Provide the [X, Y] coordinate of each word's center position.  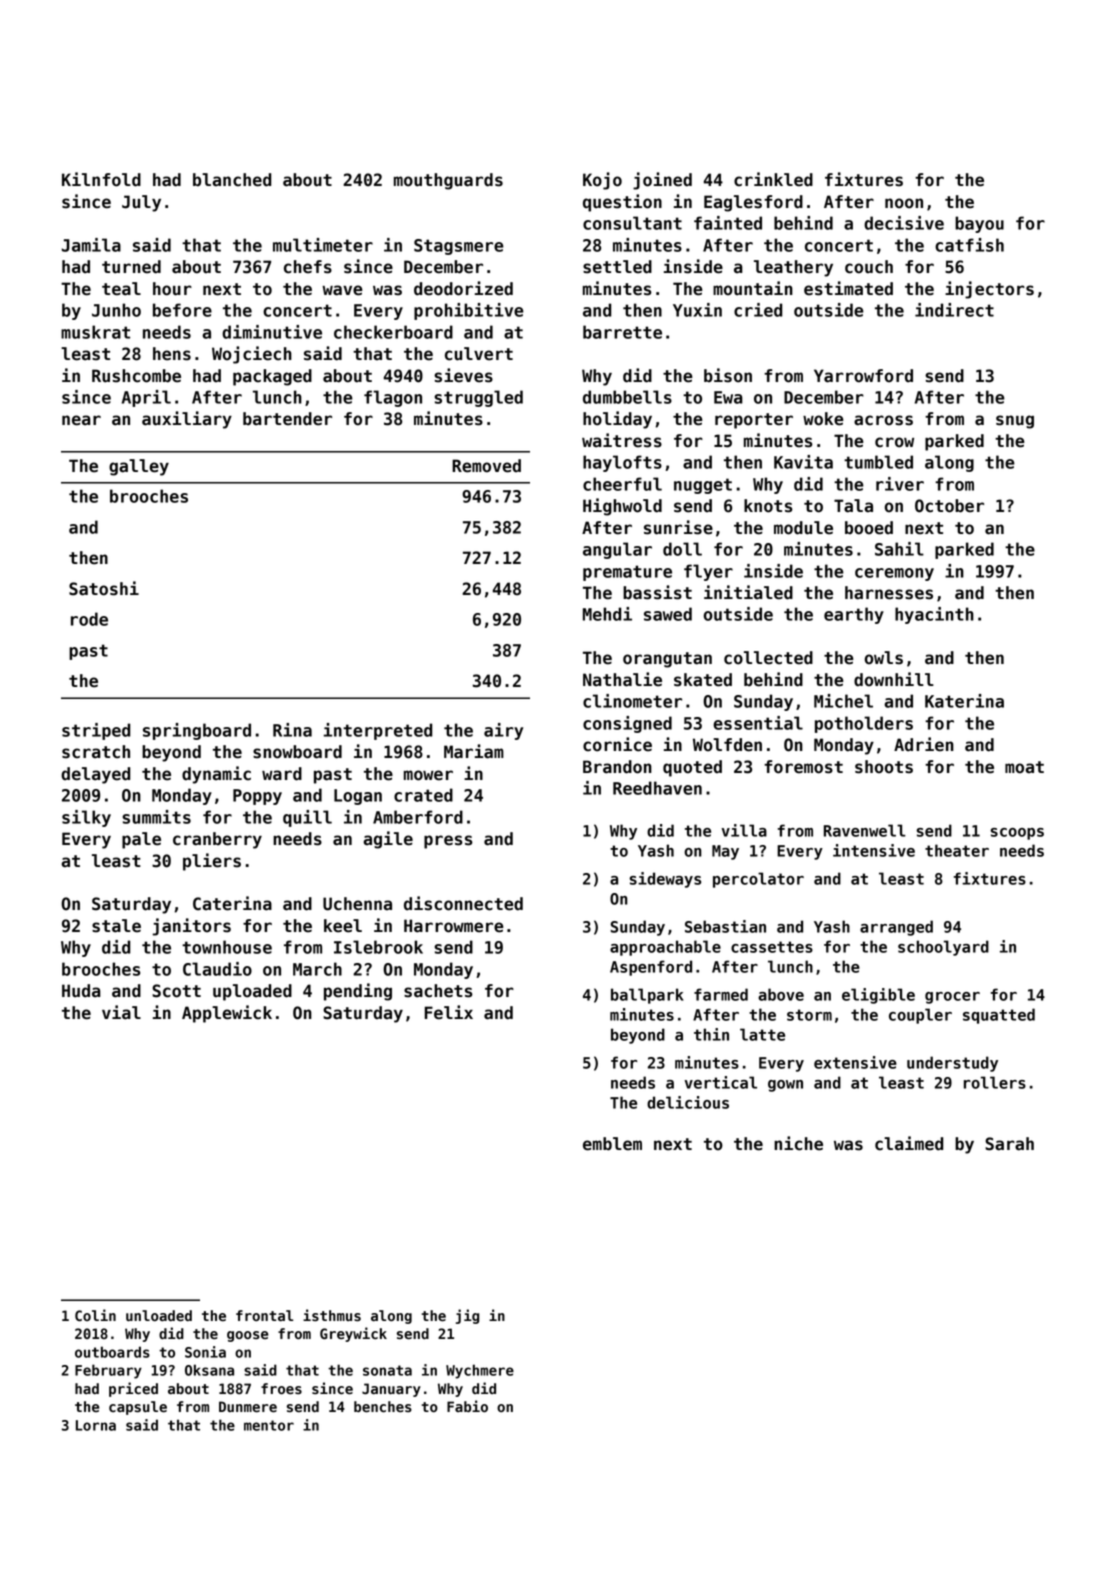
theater [957, 850]
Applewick [227, 1014]
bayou [979, 224]
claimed [909, 1143]
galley [139, 467]
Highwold [622, 507]
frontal [264, 1315]
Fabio [467, 1406]
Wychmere [480, 1371]
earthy [854, 615]
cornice [617, 744]
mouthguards [448, 181]
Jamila [91, 245]
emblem [612, 1144]
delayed [95, 775]
